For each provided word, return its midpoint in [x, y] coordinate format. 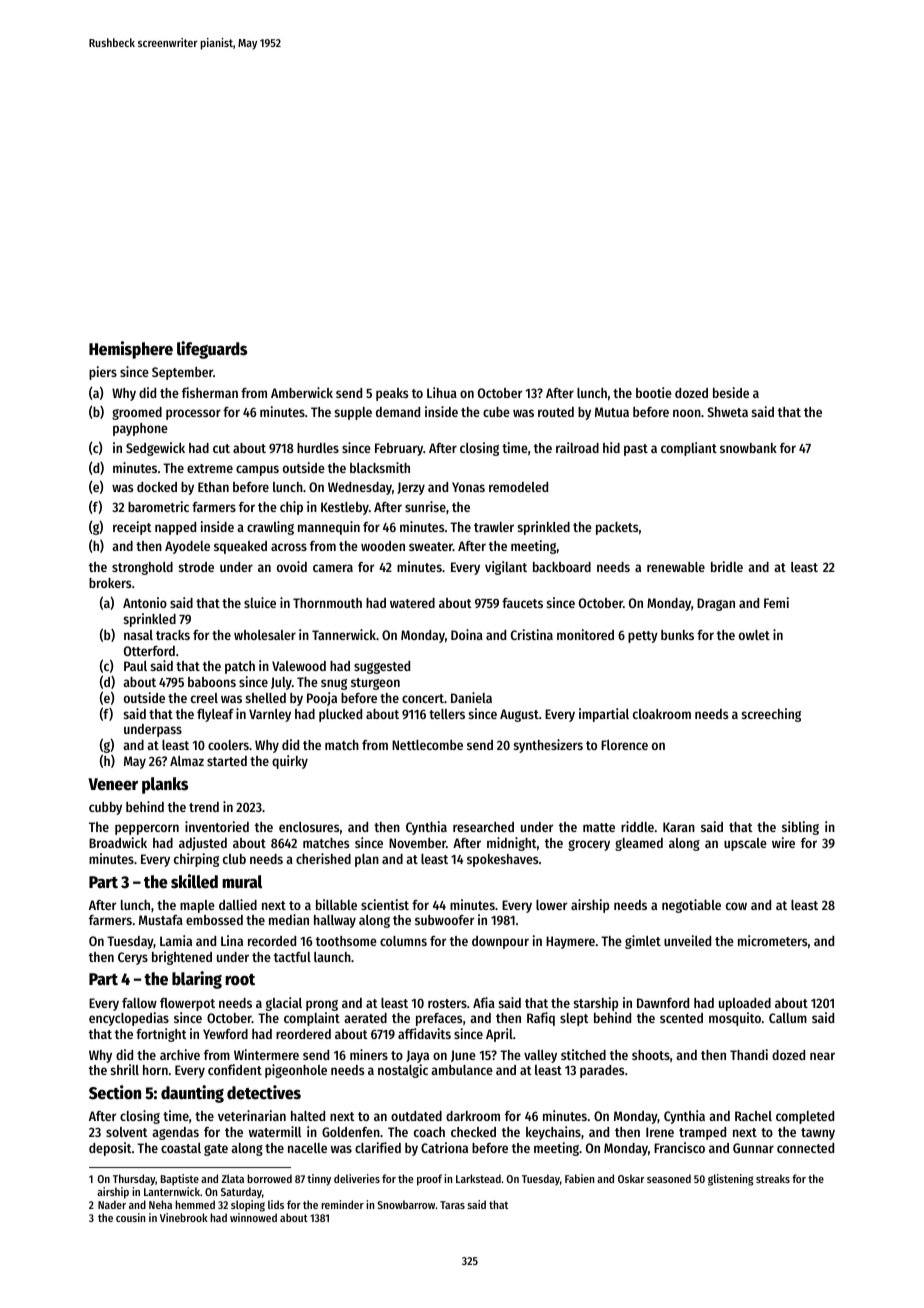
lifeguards [212, 350]
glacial [284, 1004]
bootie [654, 392]
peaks [392, 394]
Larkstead [478, 1178]
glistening [731, 1180]
